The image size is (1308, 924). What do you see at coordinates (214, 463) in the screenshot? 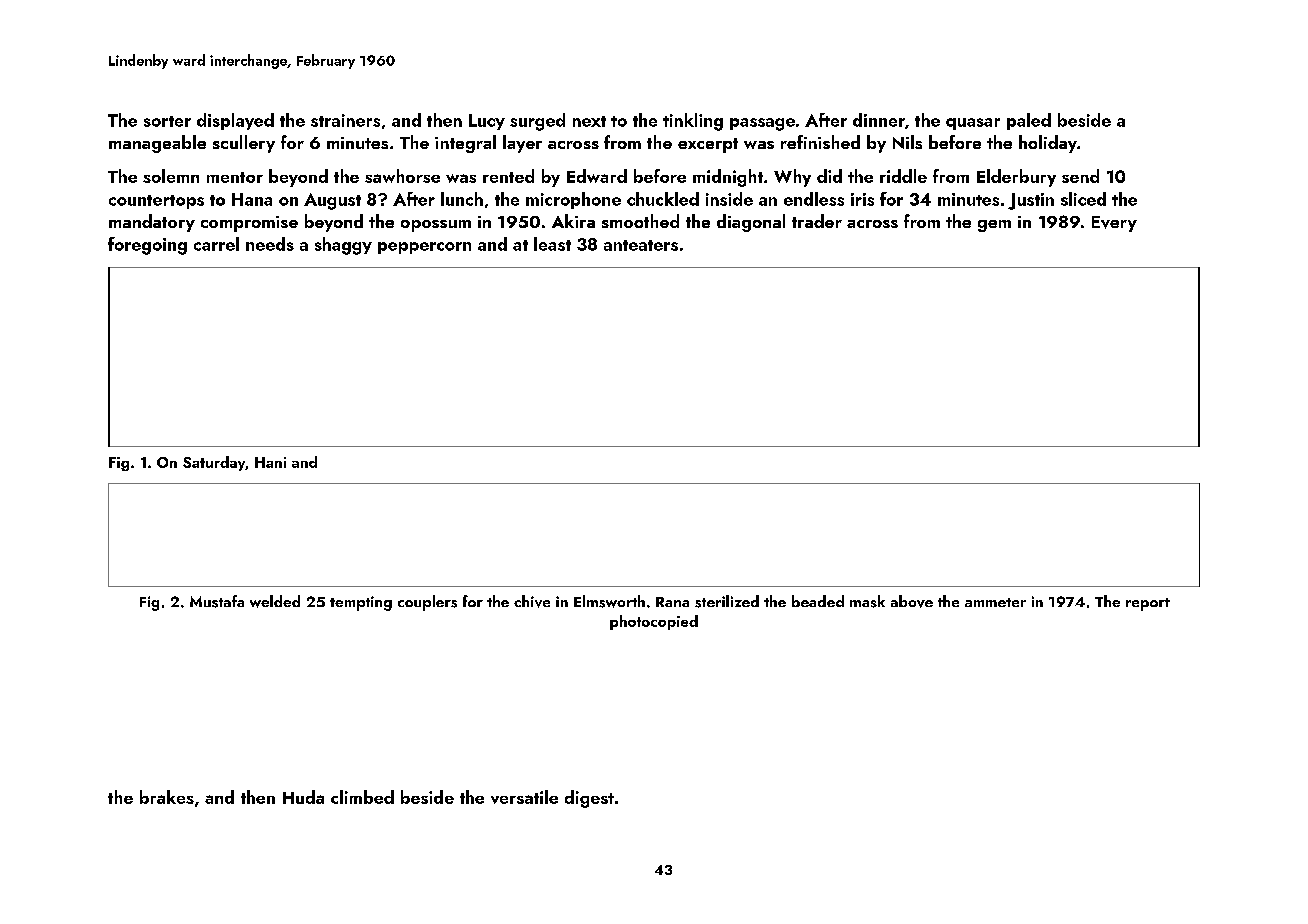
I see `Saturday` at bounding box center [214, 463].
